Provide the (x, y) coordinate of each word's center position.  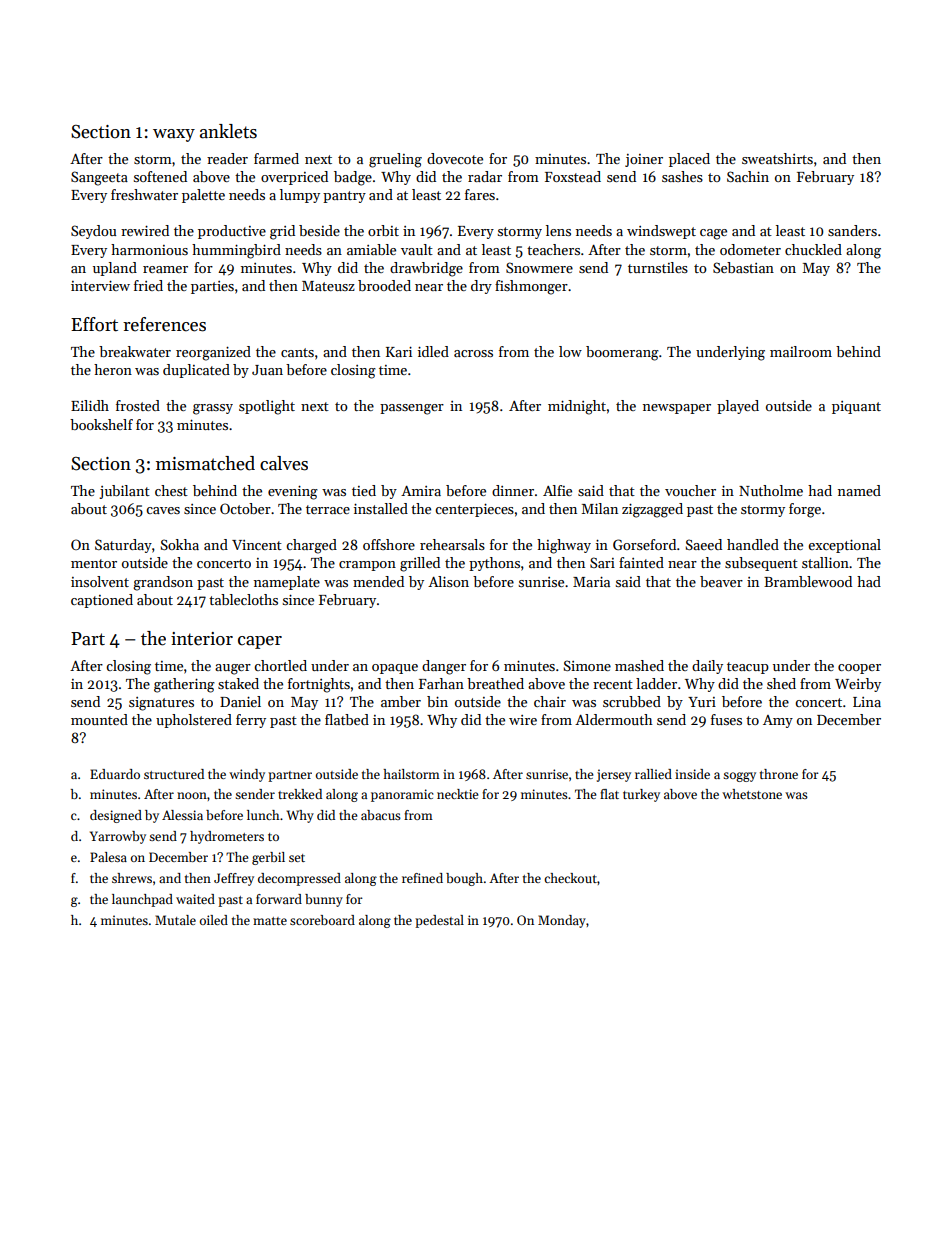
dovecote (455, 158)
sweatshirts (777, 158)
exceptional (844, 546)
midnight (577, 407)
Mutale (175, 920)
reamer (165, 269)
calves (284, 463)
